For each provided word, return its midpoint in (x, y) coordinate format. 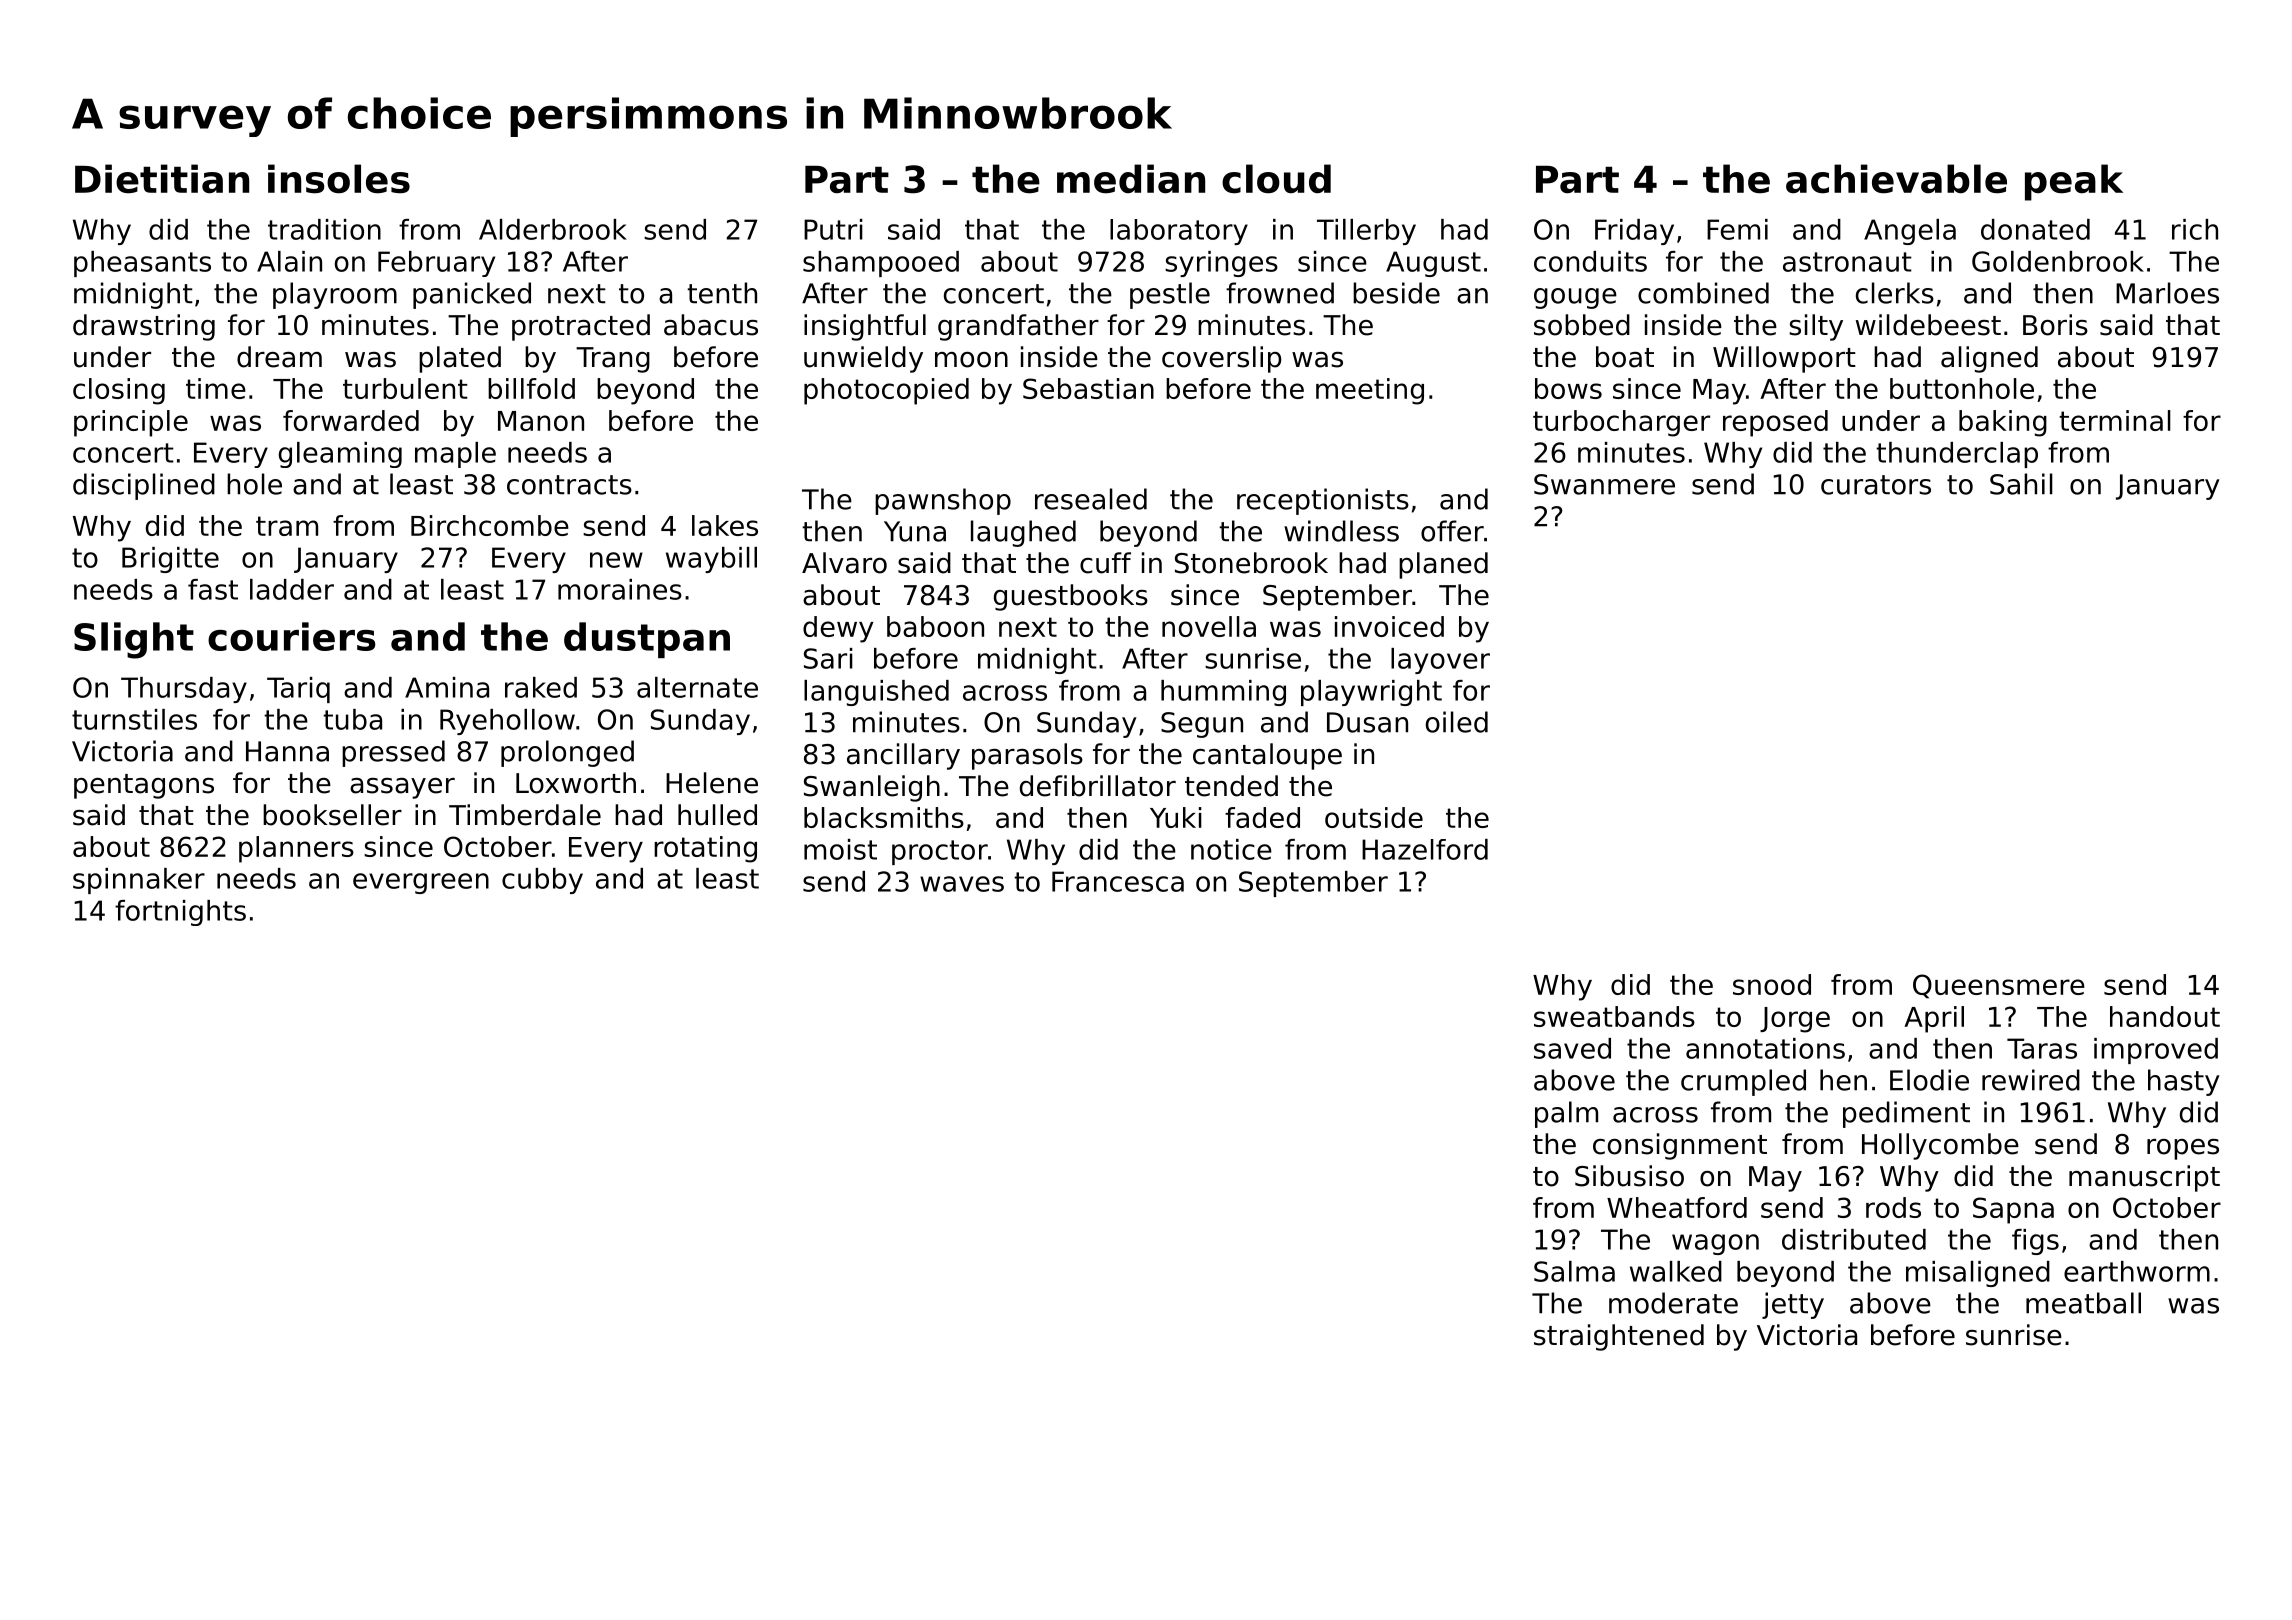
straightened (1619, 1337)
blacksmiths (884, 817)
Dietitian (162, 179)
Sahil (2021, 484)
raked (541, 687)
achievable (1896, 179)
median (1131, 179)
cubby (542, 881)
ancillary (903, 756)
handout (2165, 1016)
